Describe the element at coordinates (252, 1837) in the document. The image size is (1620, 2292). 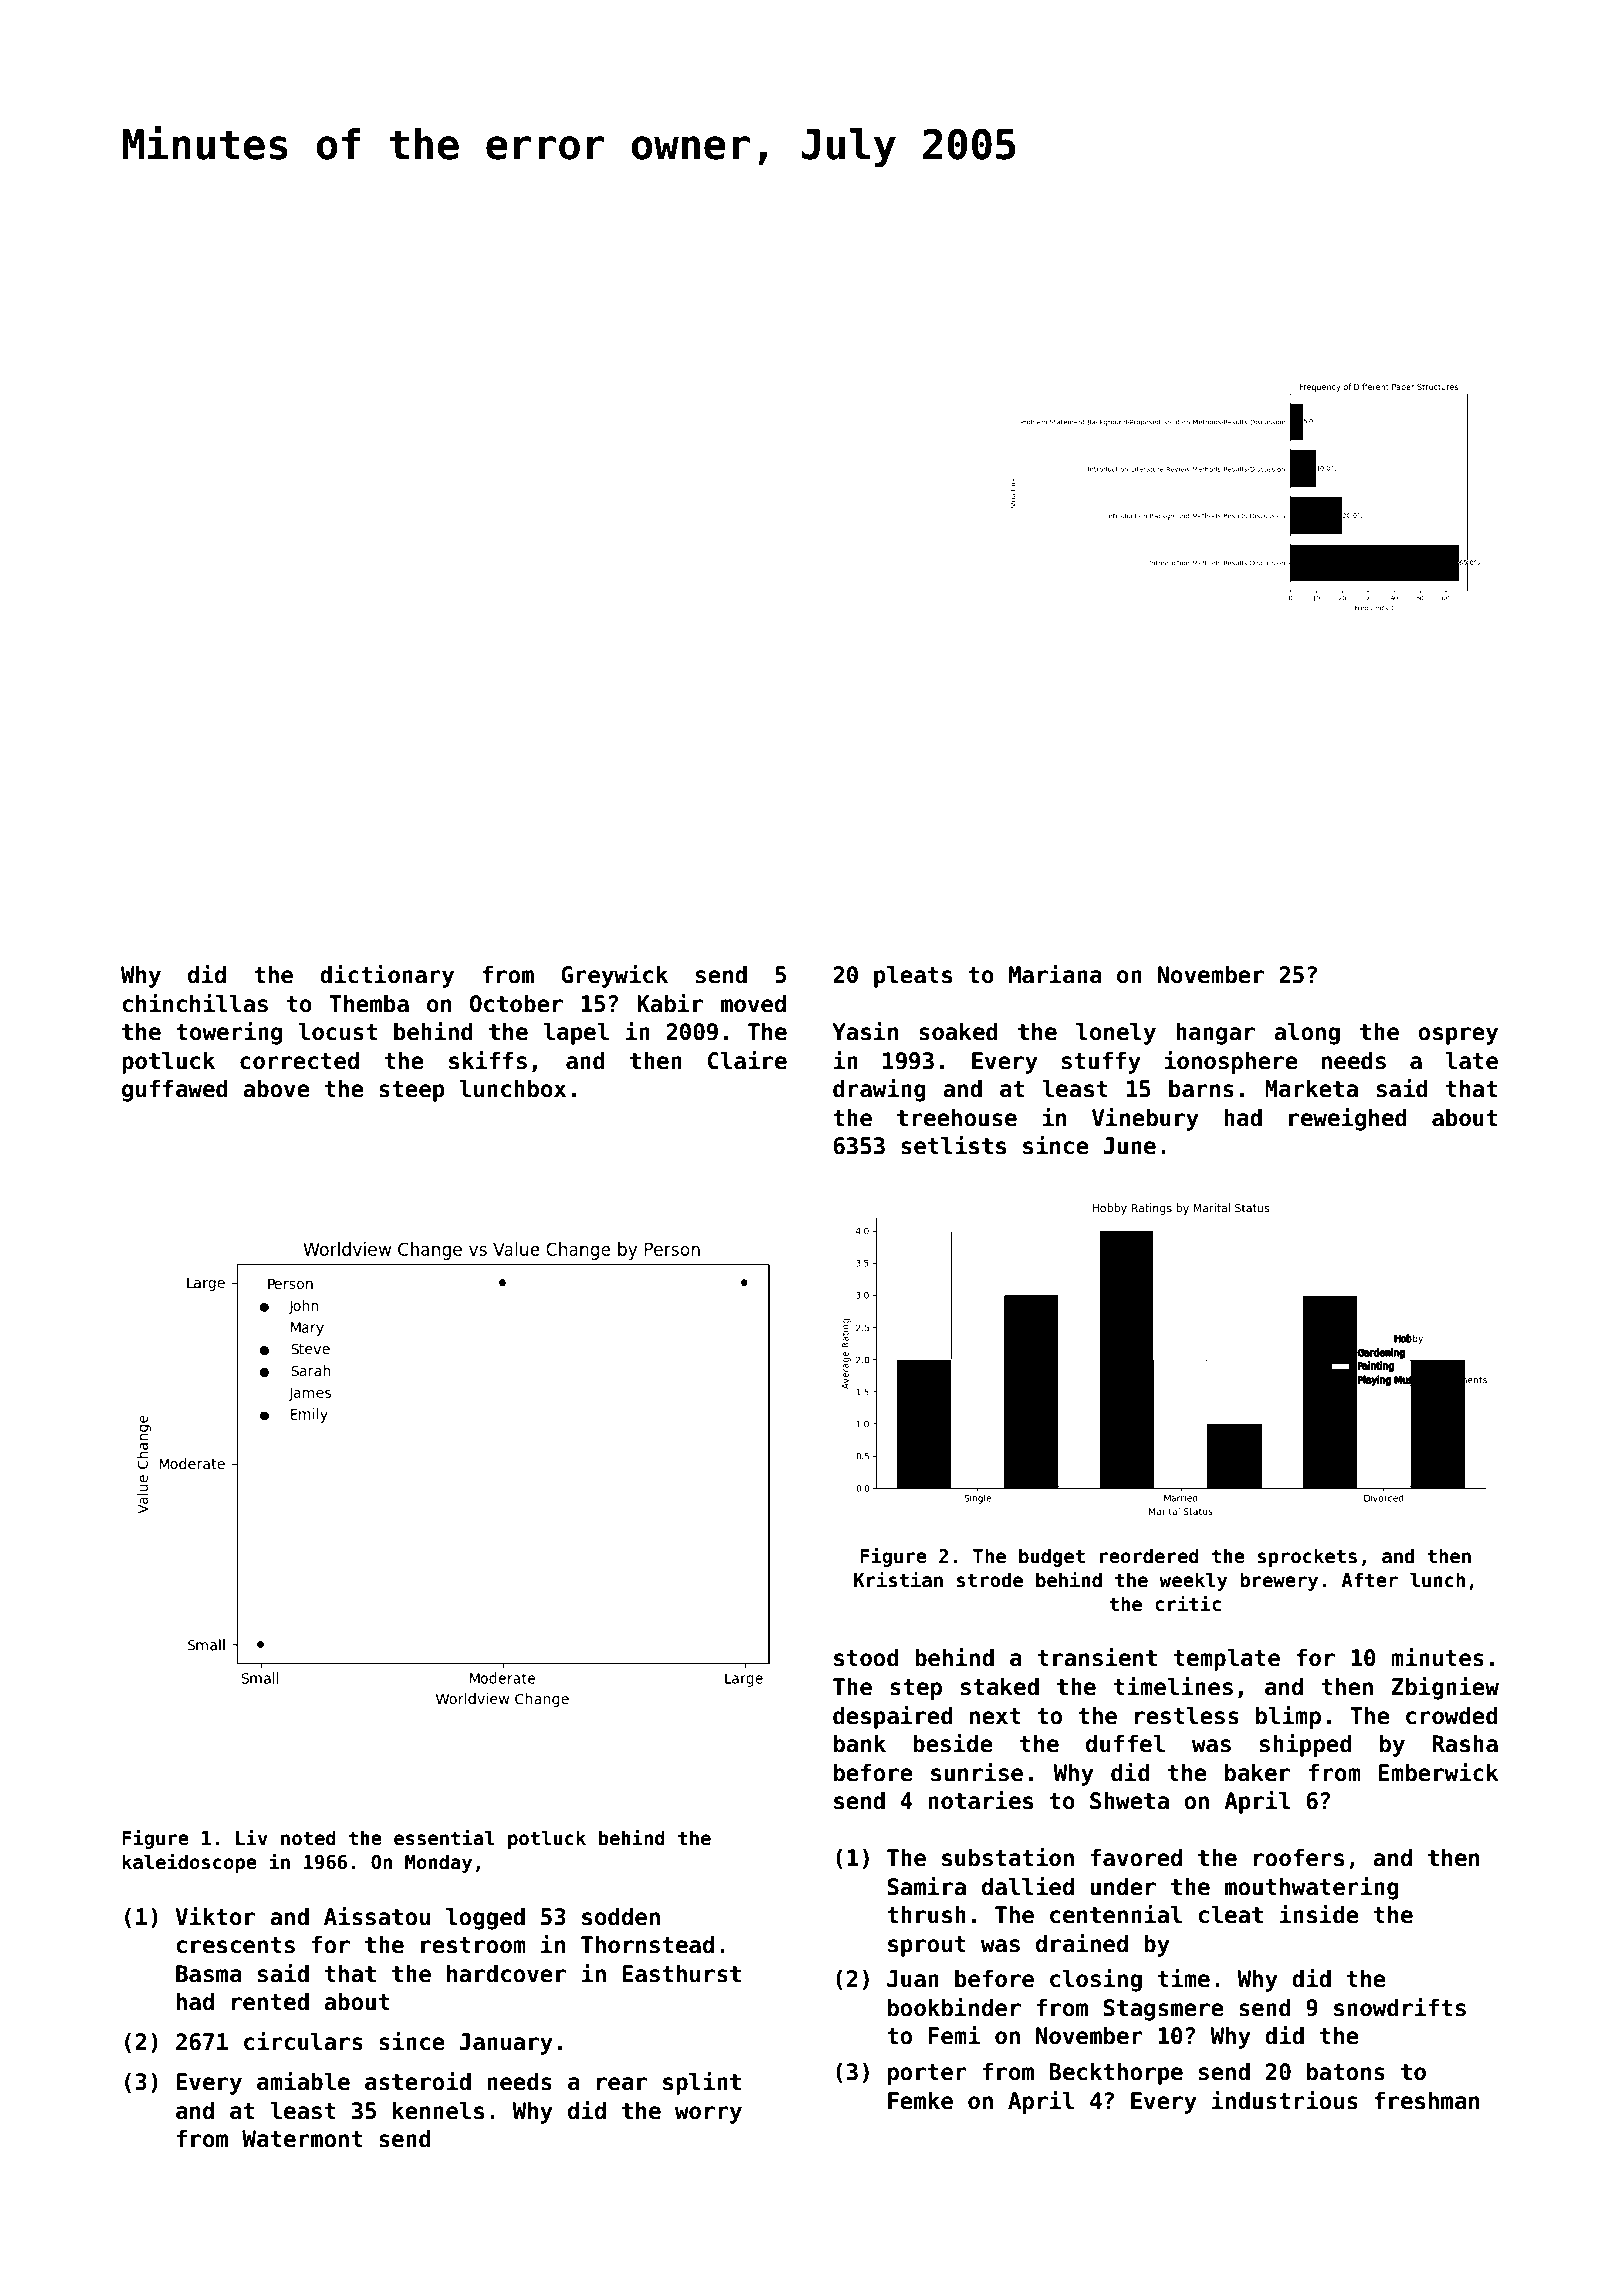
I see `Liv` at that location.
